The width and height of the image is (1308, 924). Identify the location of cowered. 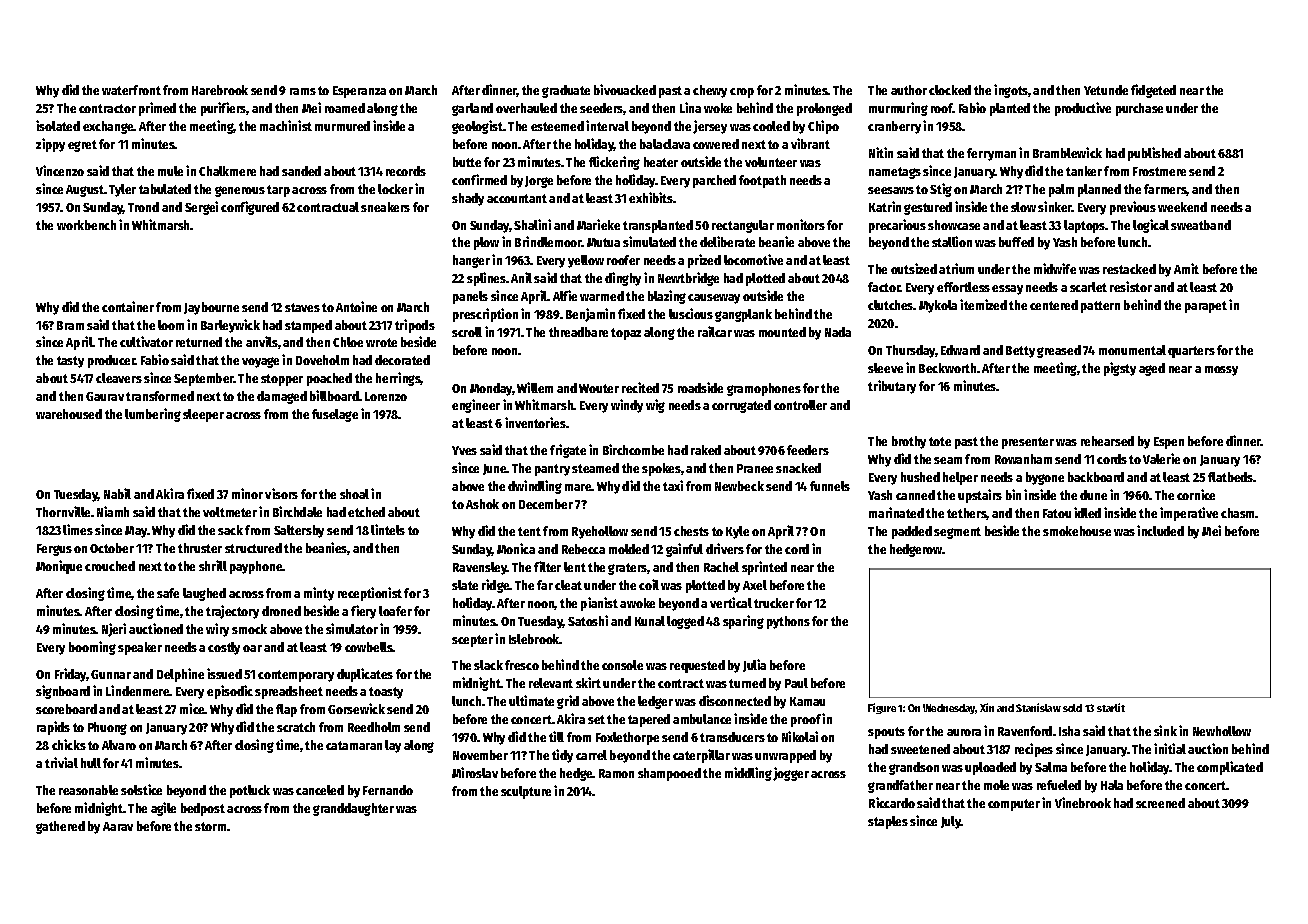
(716, 144).
